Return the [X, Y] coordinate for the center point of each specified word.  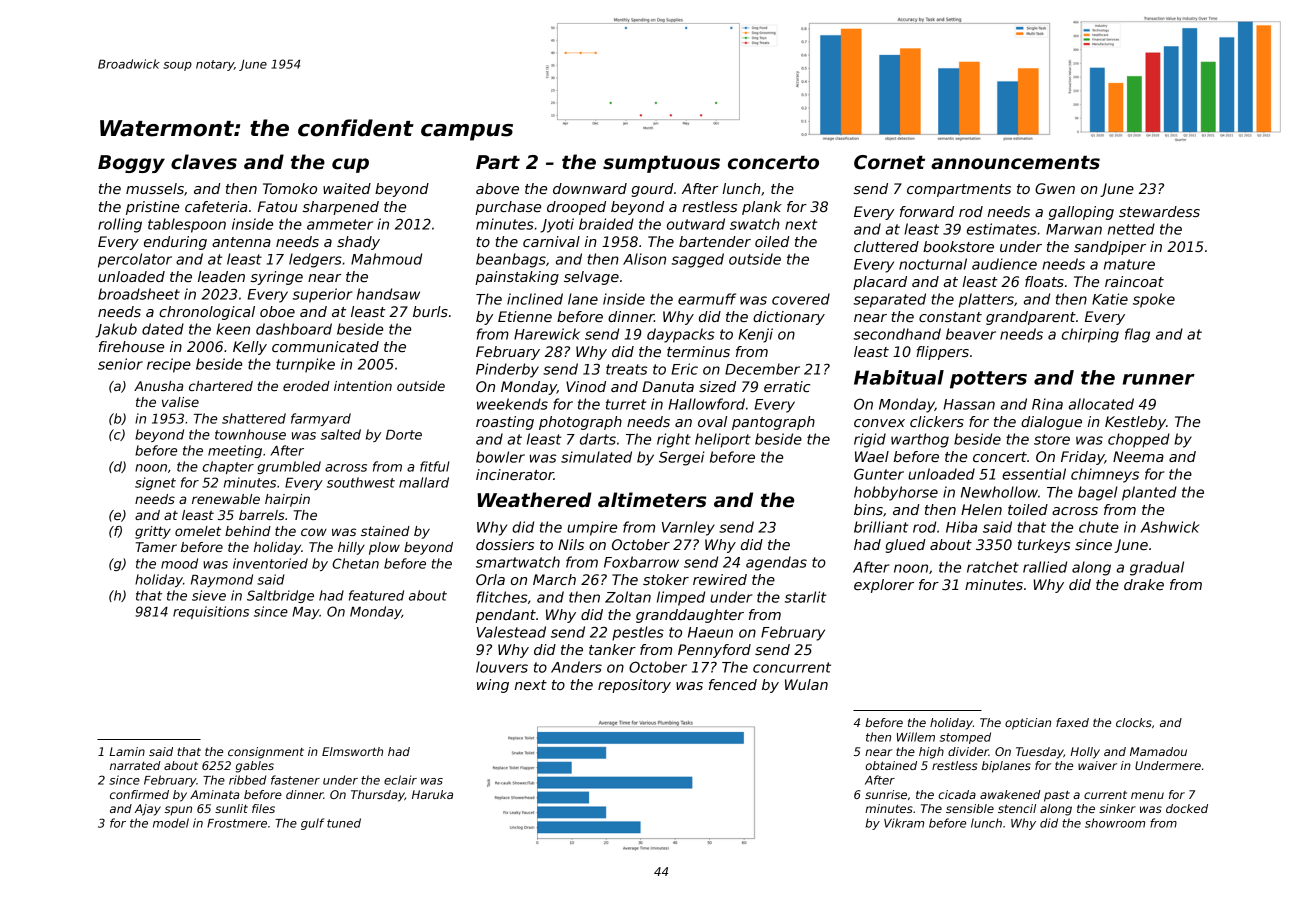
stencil [1017, 808]
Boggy [131, 164]
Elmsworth [352, 751]
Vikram [904, 823]
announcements [1015, 163]
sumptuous [661, 164]
